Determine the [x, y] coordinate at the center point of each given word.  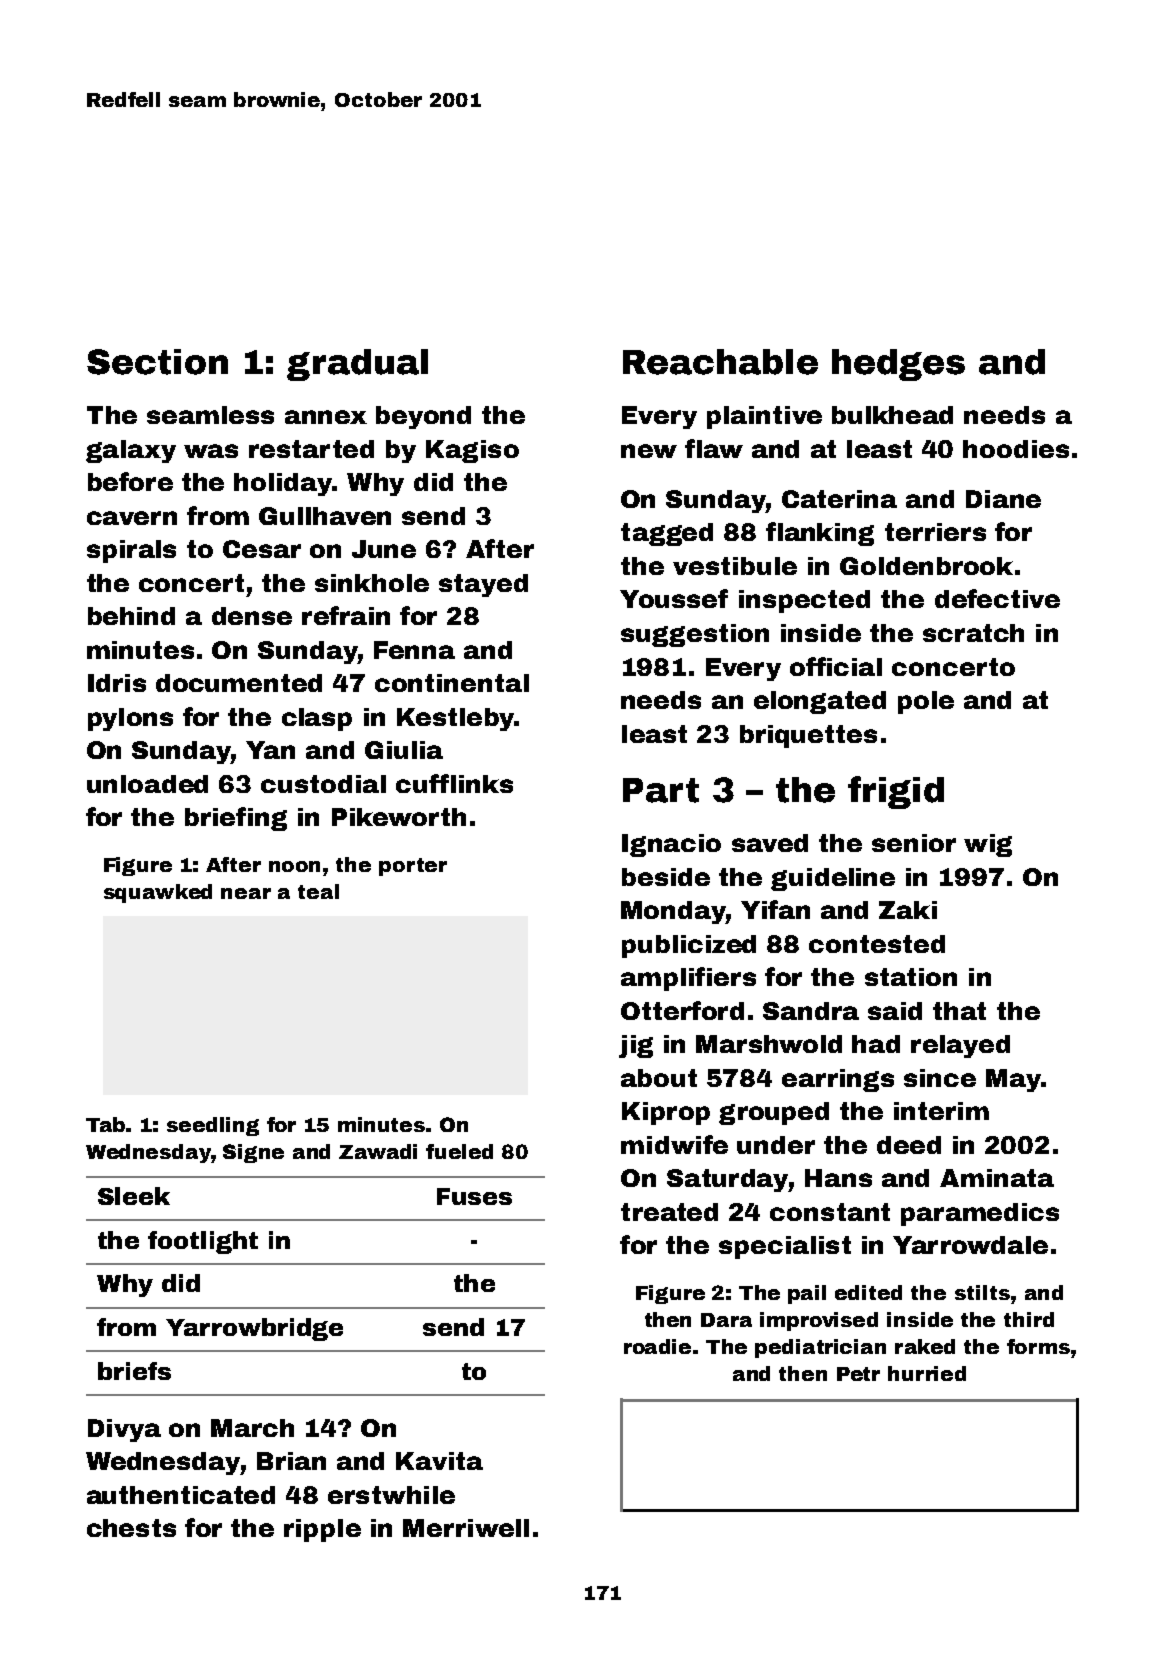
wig [988, 845]
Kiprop [666, 1113]
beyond [423, 417]
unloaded [147, 784]
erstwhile [391, 1495]
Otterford [682, 1010]
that [959, 1011]
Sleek [134, 1196]
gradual [357, 365]
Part [661, 790]
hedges [898, 365]
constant [830, 1212]
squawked [158, 893]
